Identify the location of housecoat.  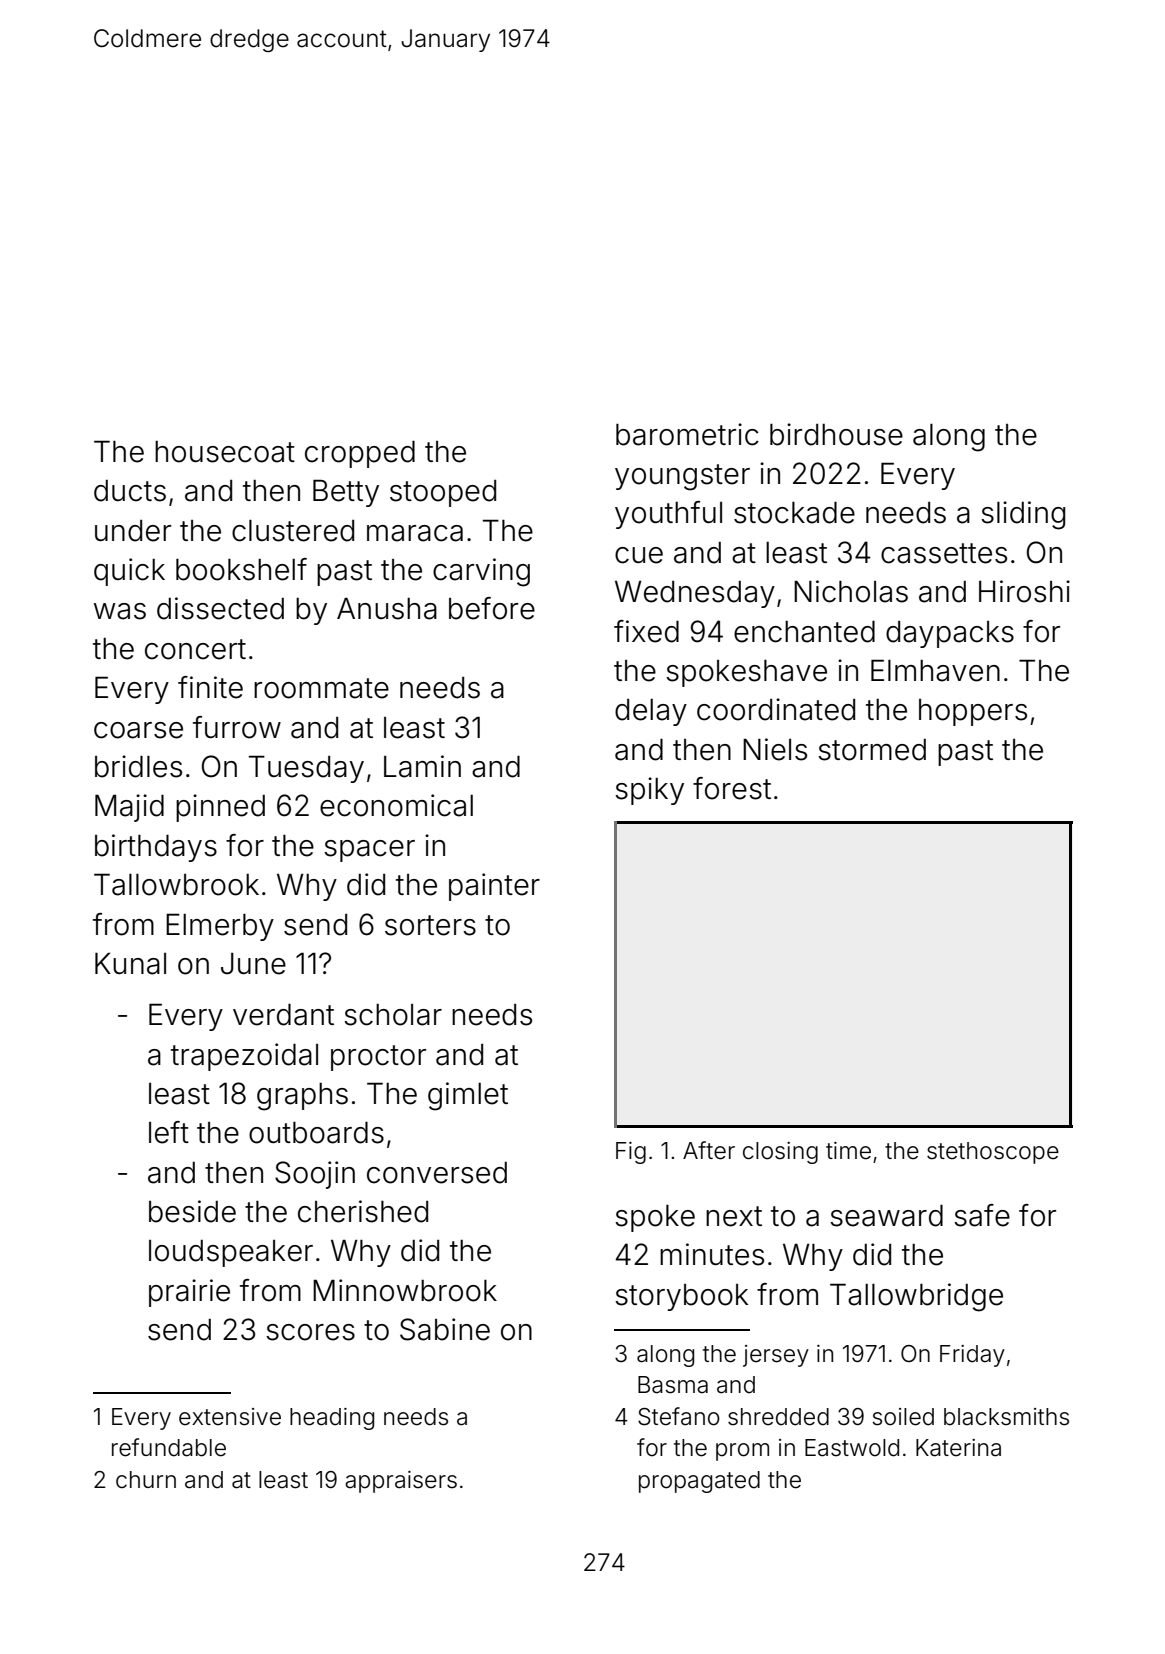
(225, 452).
